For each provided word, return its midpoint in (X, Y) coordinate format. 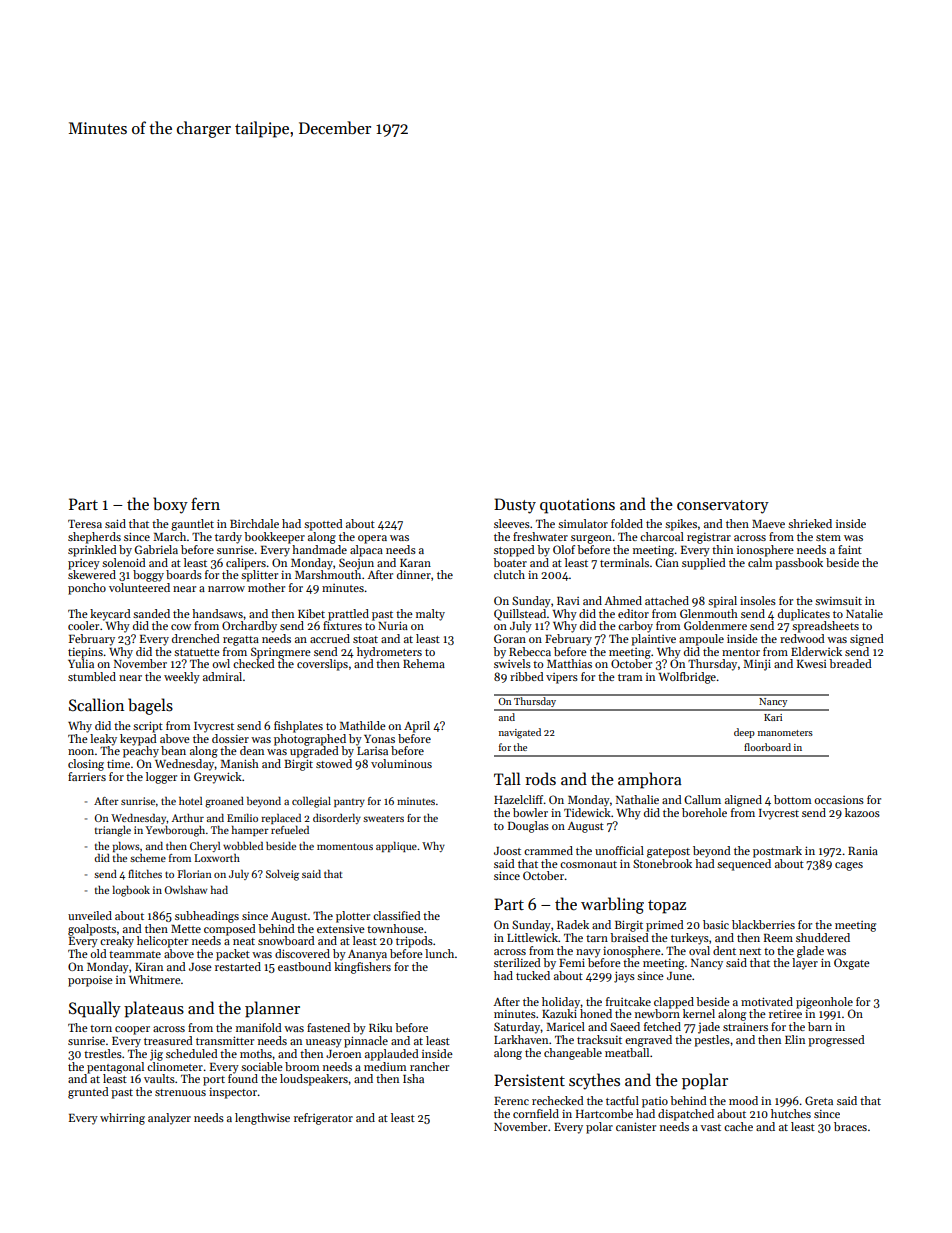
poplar (705, 1081)
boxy (170, 505)
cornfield (536, 1113)
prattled (348, 615)
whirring (122, 1119)
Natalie (864, 613)
